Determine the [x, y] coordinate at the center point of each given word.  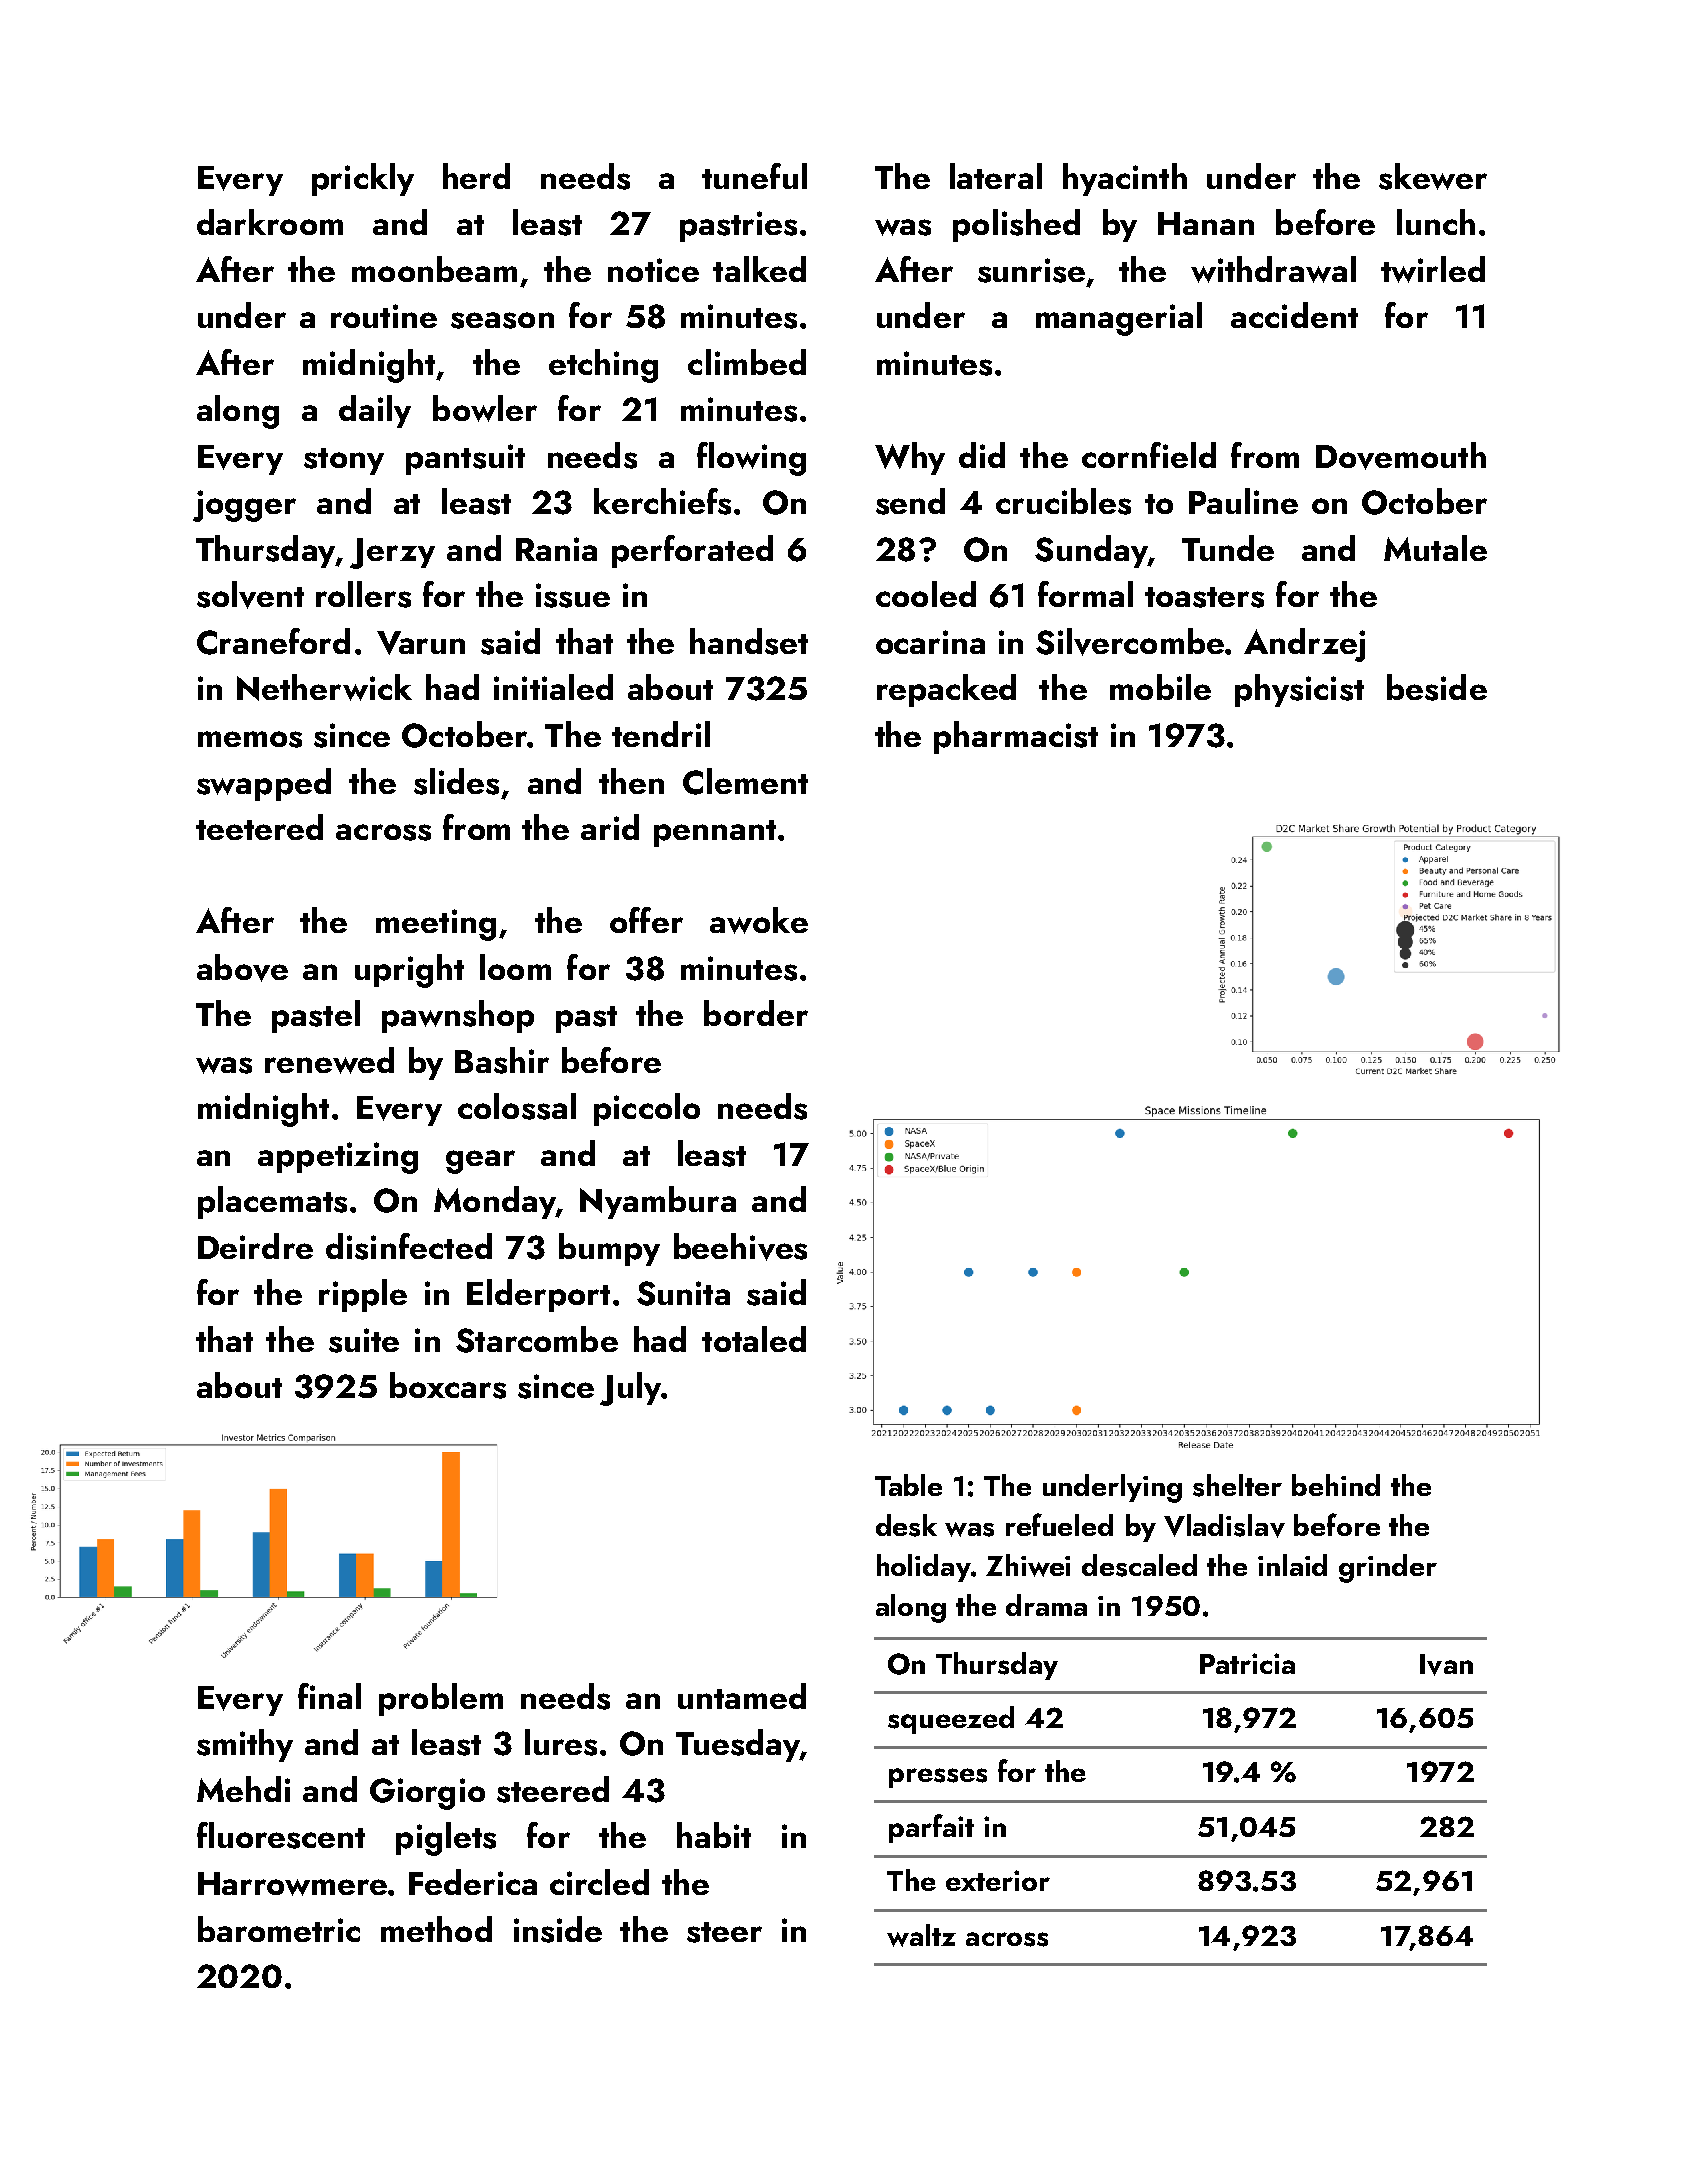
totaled [754, 1339]
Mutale [1435, 548]
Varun [421, 643]
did [982, 455]
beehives [740, 1247]
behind [1336, 1485]
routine [384, 316]
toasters [1204, 597]
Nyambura [658, 1202]
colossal [517, 1106]
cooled [926, 594]
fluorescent [281, 1835]
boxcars [448, 1385]
